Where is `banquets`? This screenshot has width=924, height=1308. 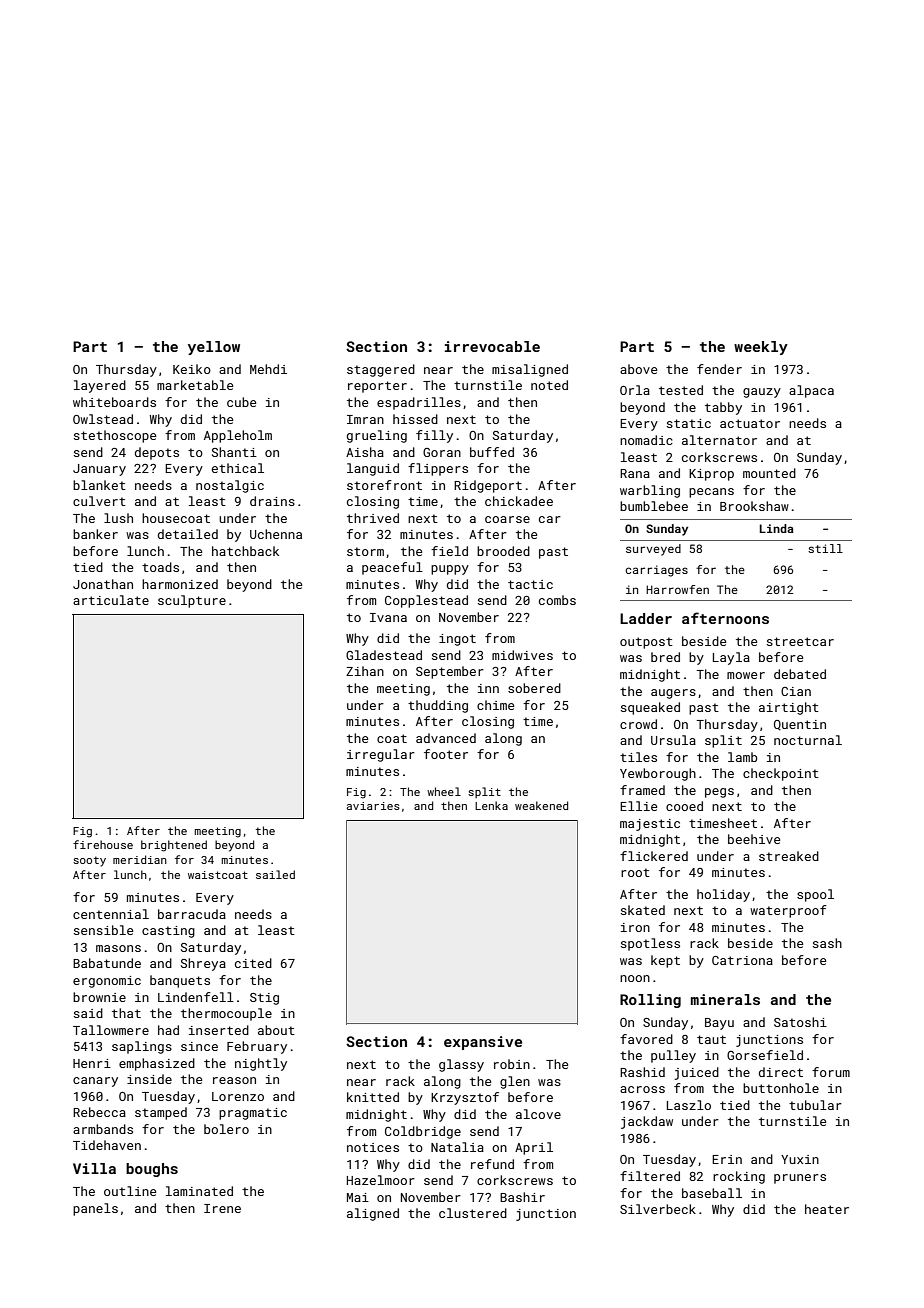 banquets is located at coordinates (180, 981).
